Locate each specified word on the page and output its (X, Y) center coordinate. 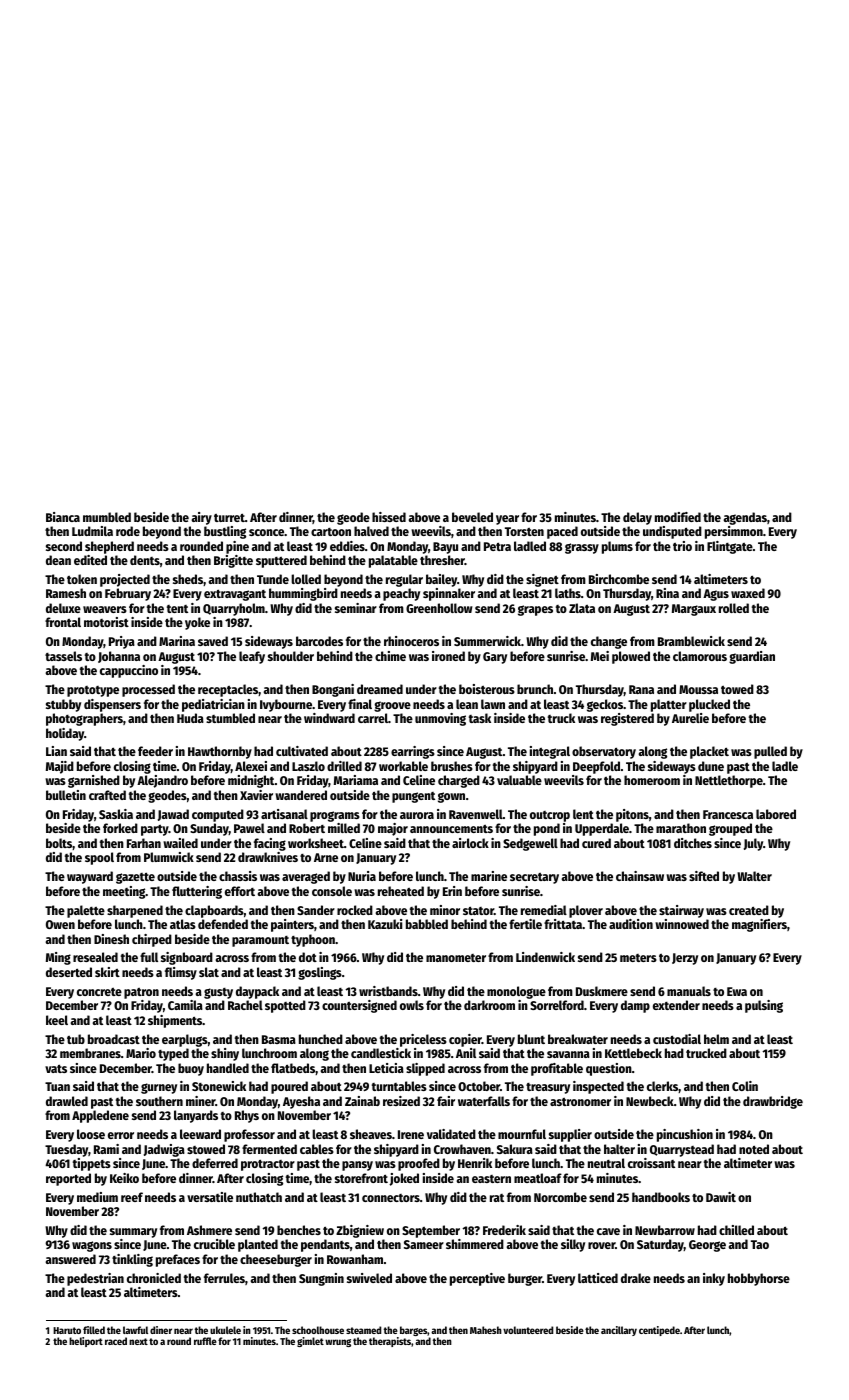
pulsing (764, 1006)
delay (637, 518)
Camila (185, 1005)
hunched (321, 1039)
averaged (306, 877)
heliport (86, 1342)
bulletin (66, 795)
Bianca (63, 517)
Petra (497, 546)
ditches (693, 843)
